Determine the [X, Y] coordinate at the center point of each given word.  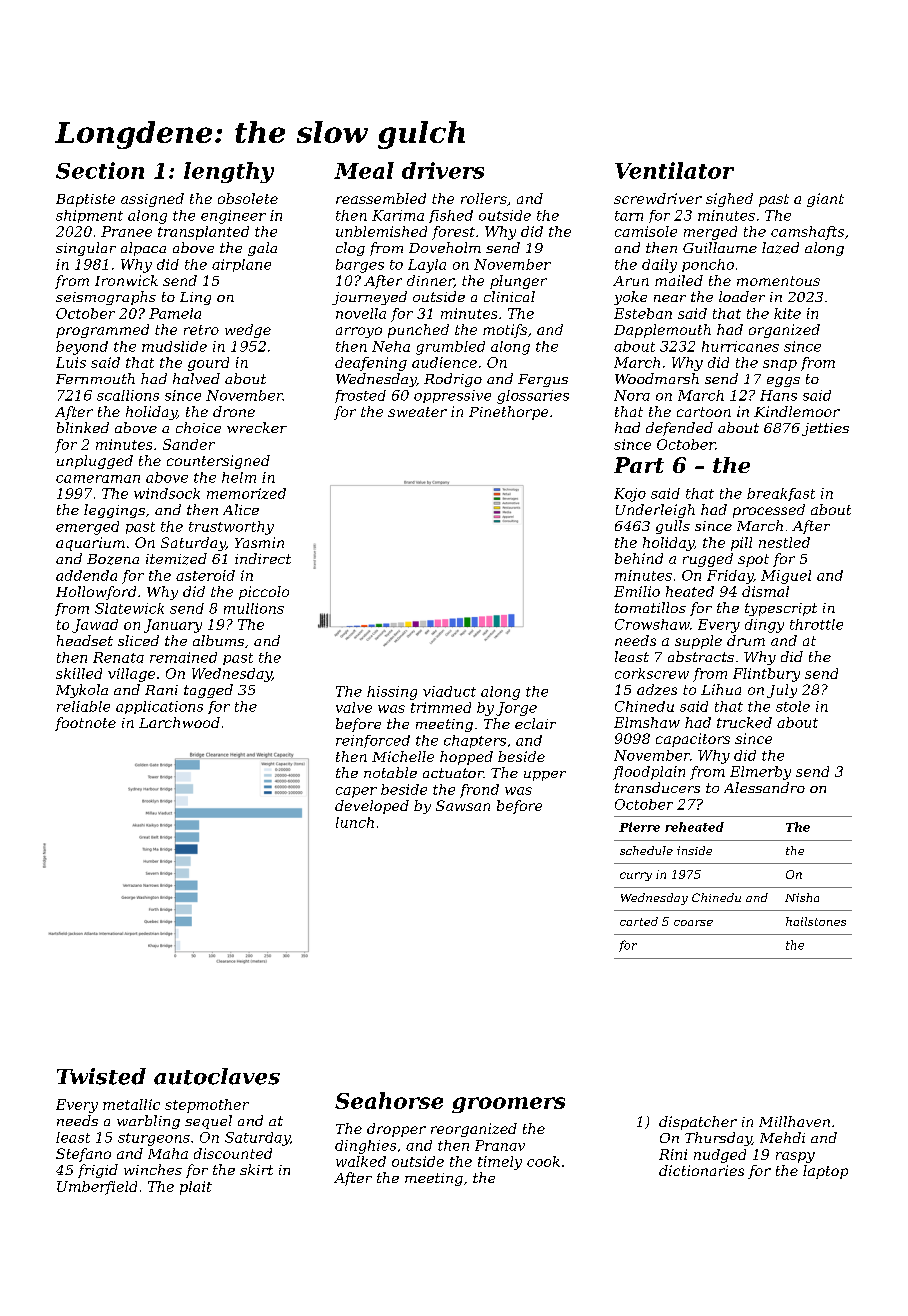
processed [769, 511]
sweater [417, 412]
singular [86, 249]
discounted [233, 1153]
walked [361, 1161]
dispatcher [698, 1123]
